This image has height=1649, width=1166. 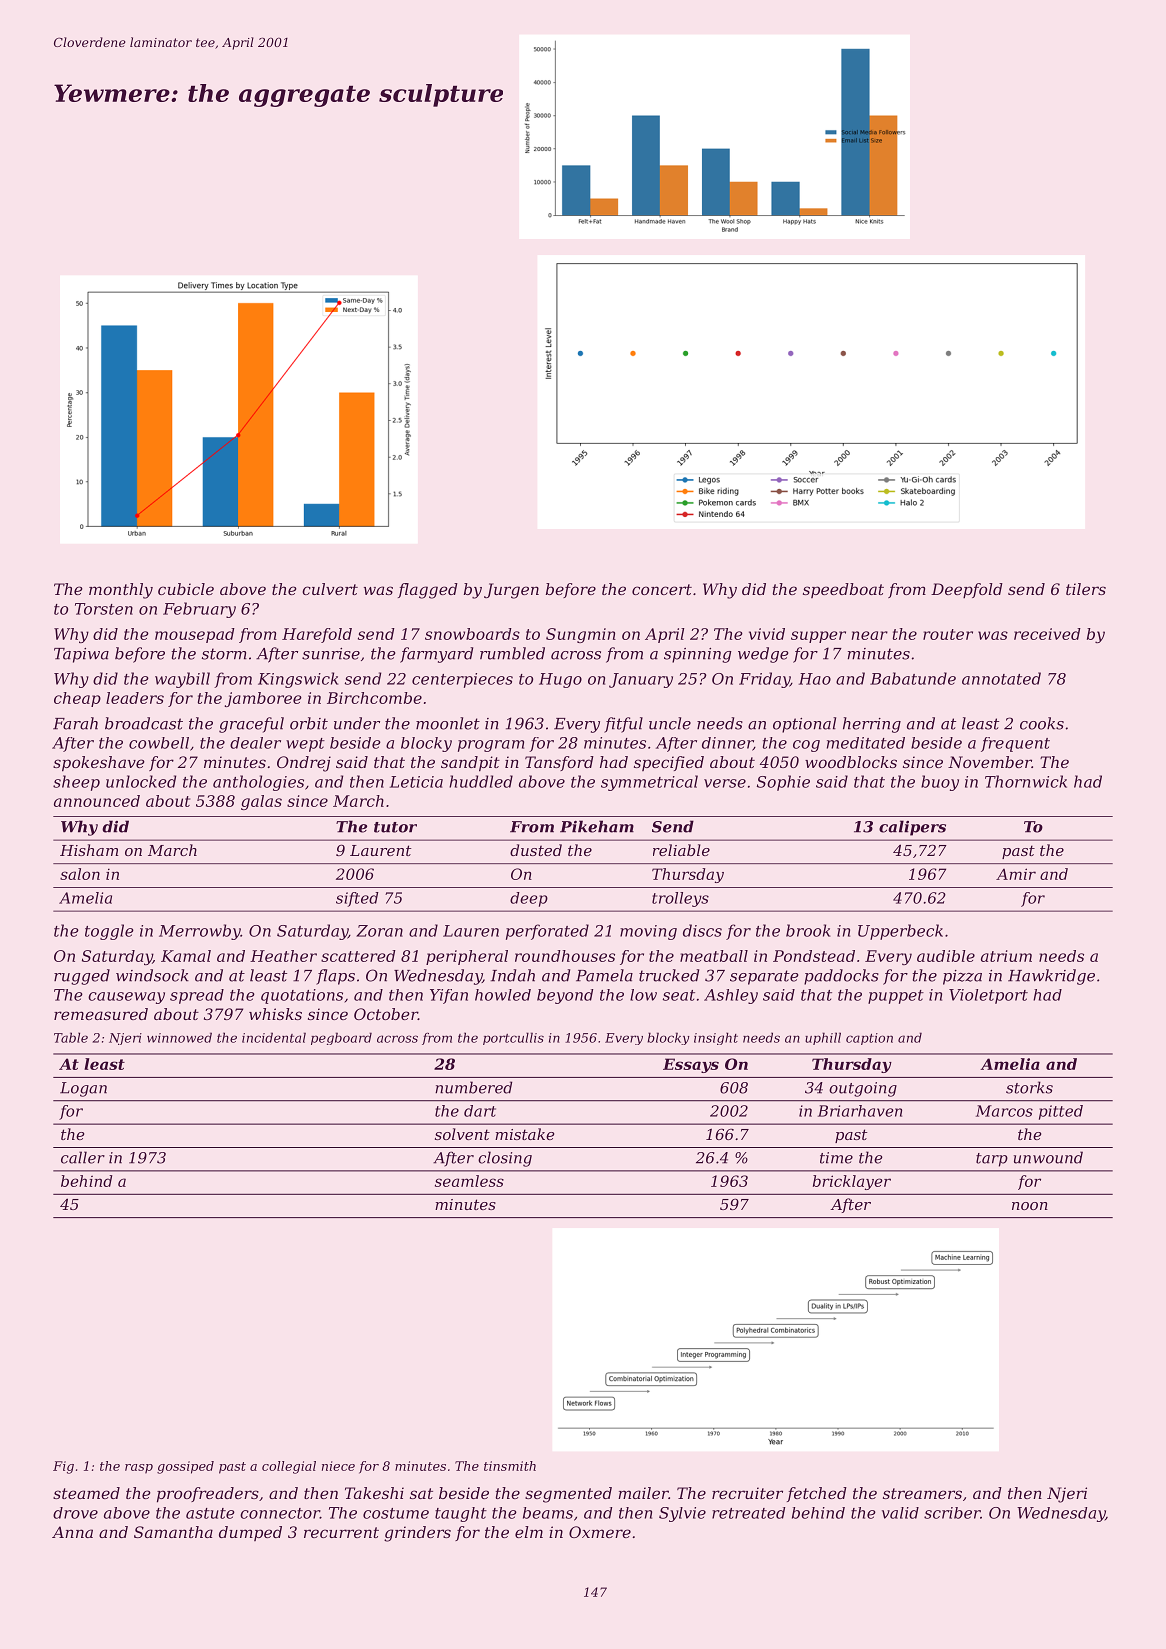 What do you see at coordinates (600, 1532) in the image?
I see `Oxmere` at bounding box center [600, 1532].
